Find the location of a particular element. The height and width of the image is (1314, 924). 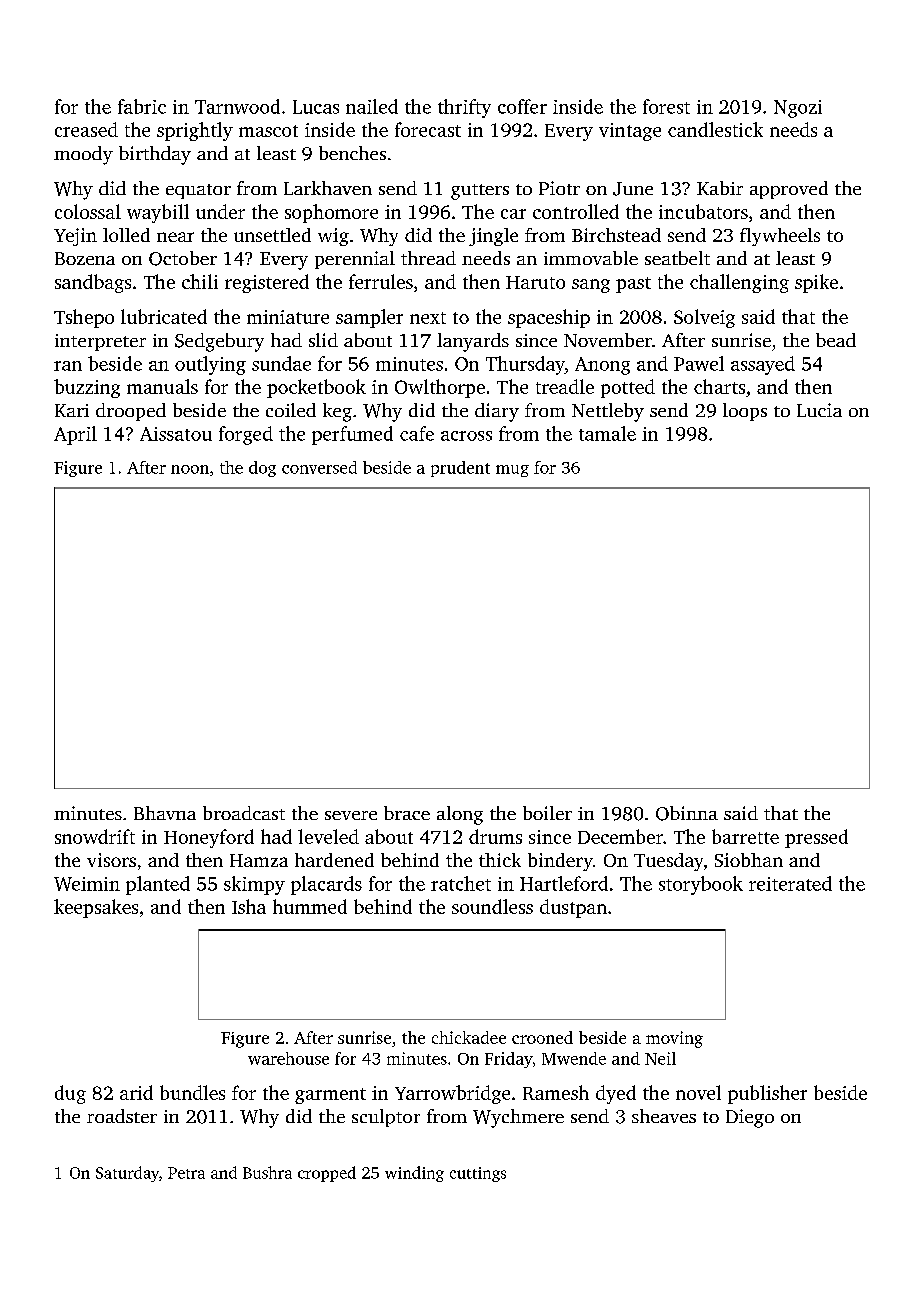

Bushra is located at coordinates (267, 1172).
